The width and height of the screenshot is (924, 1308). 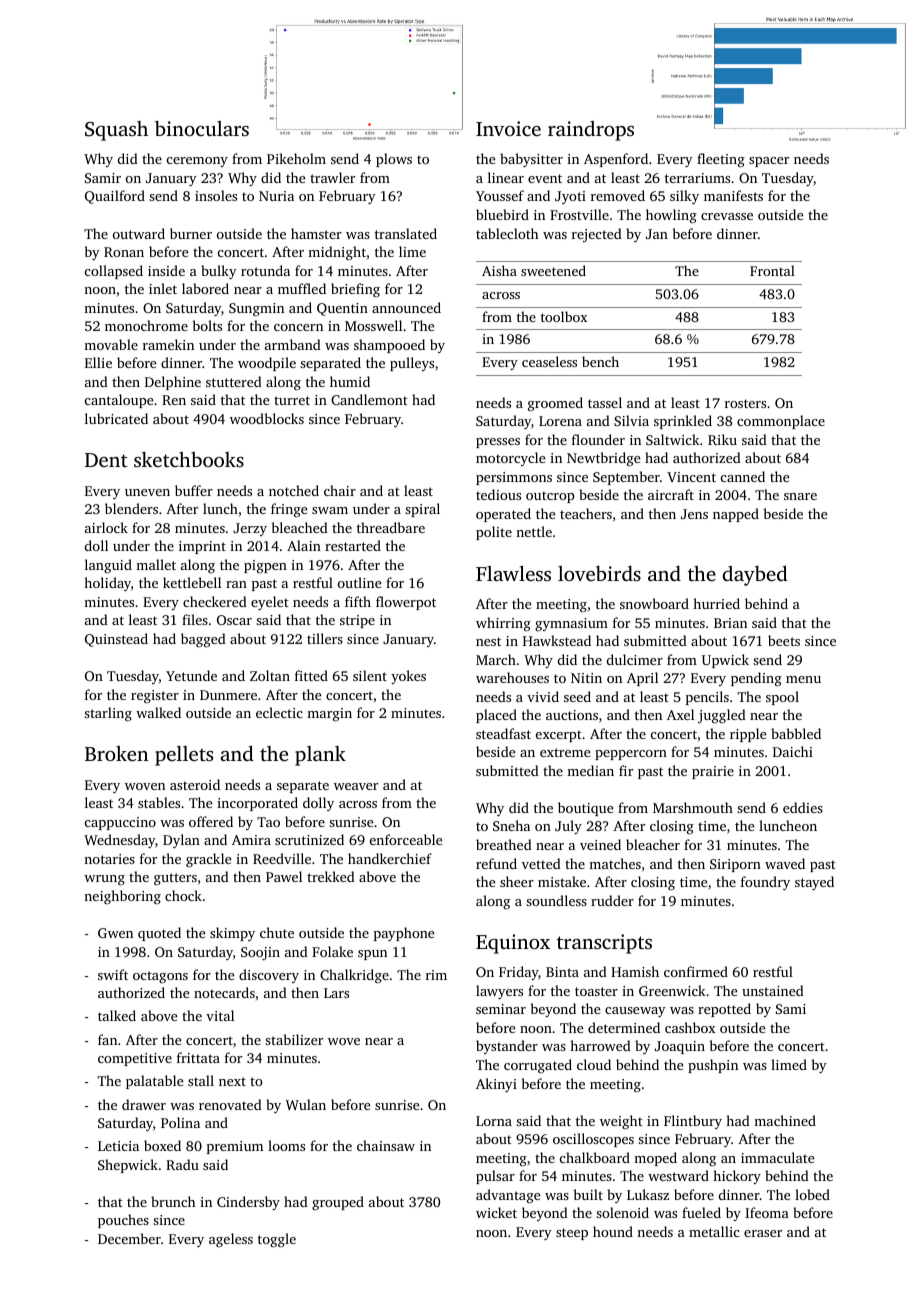 What do you see at coordinates (114, 272) in the screenshot?
I see `collapsed` at bounding box center [114, 272].
